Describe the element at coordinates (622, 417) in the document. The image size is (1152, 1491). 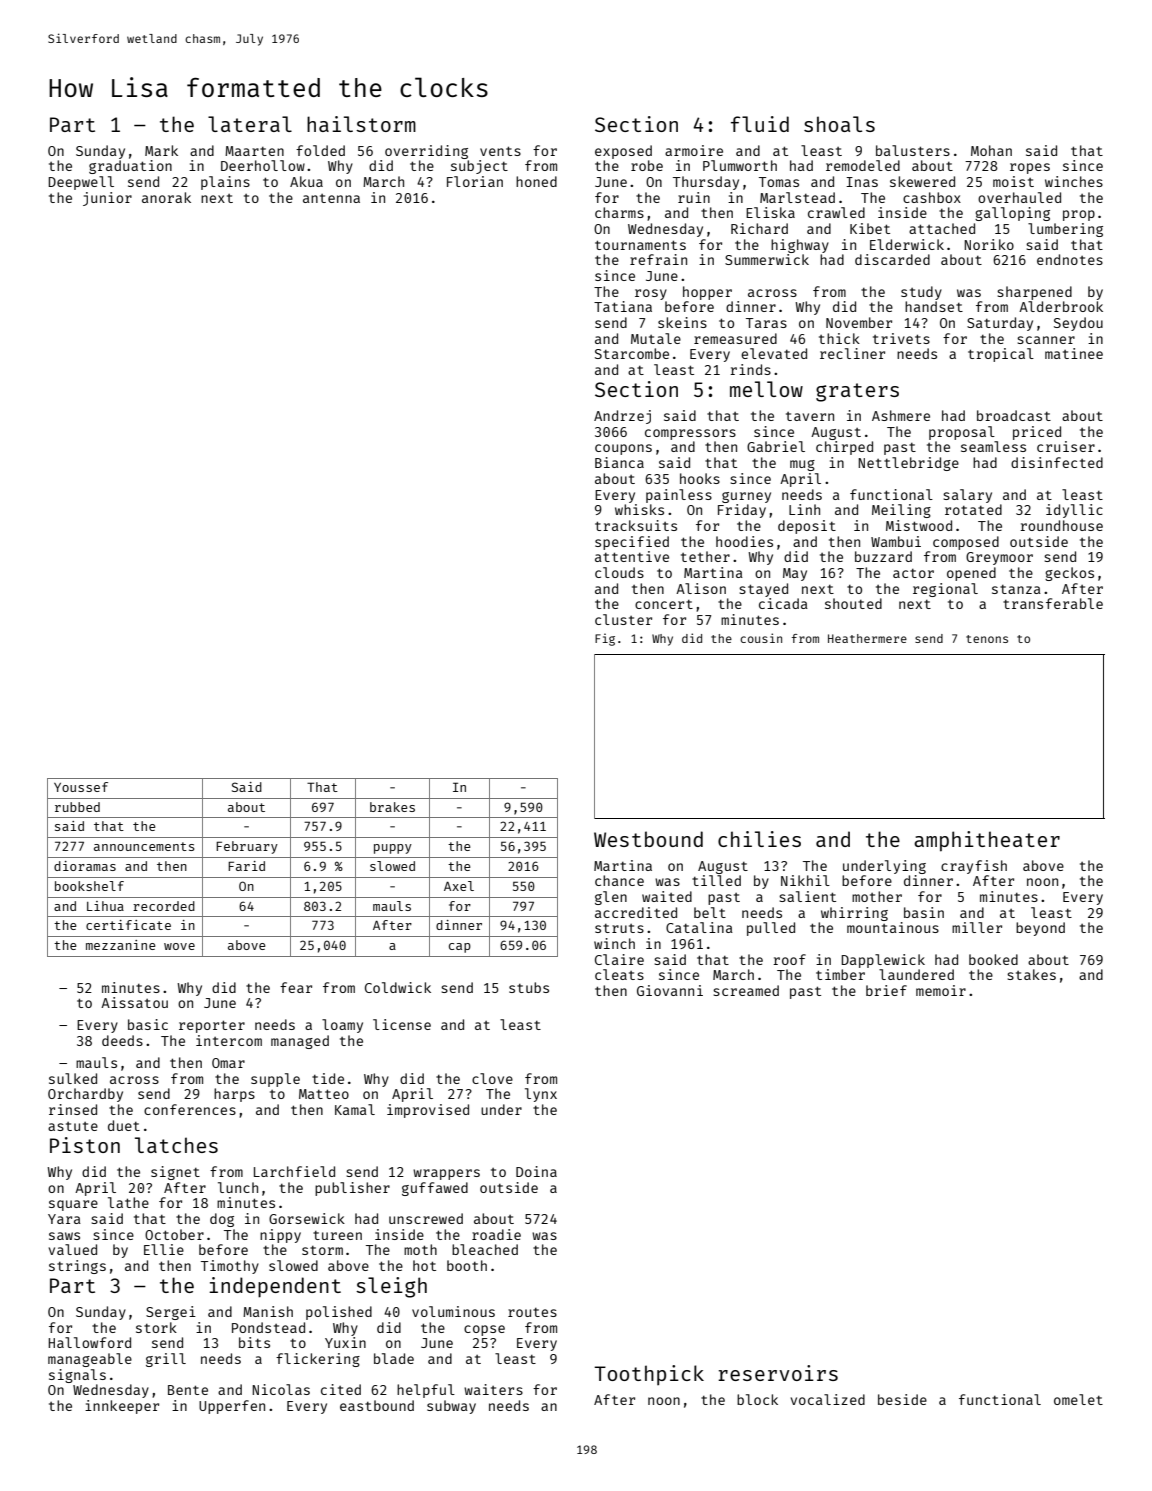
I see `Andrzej` at that location.
